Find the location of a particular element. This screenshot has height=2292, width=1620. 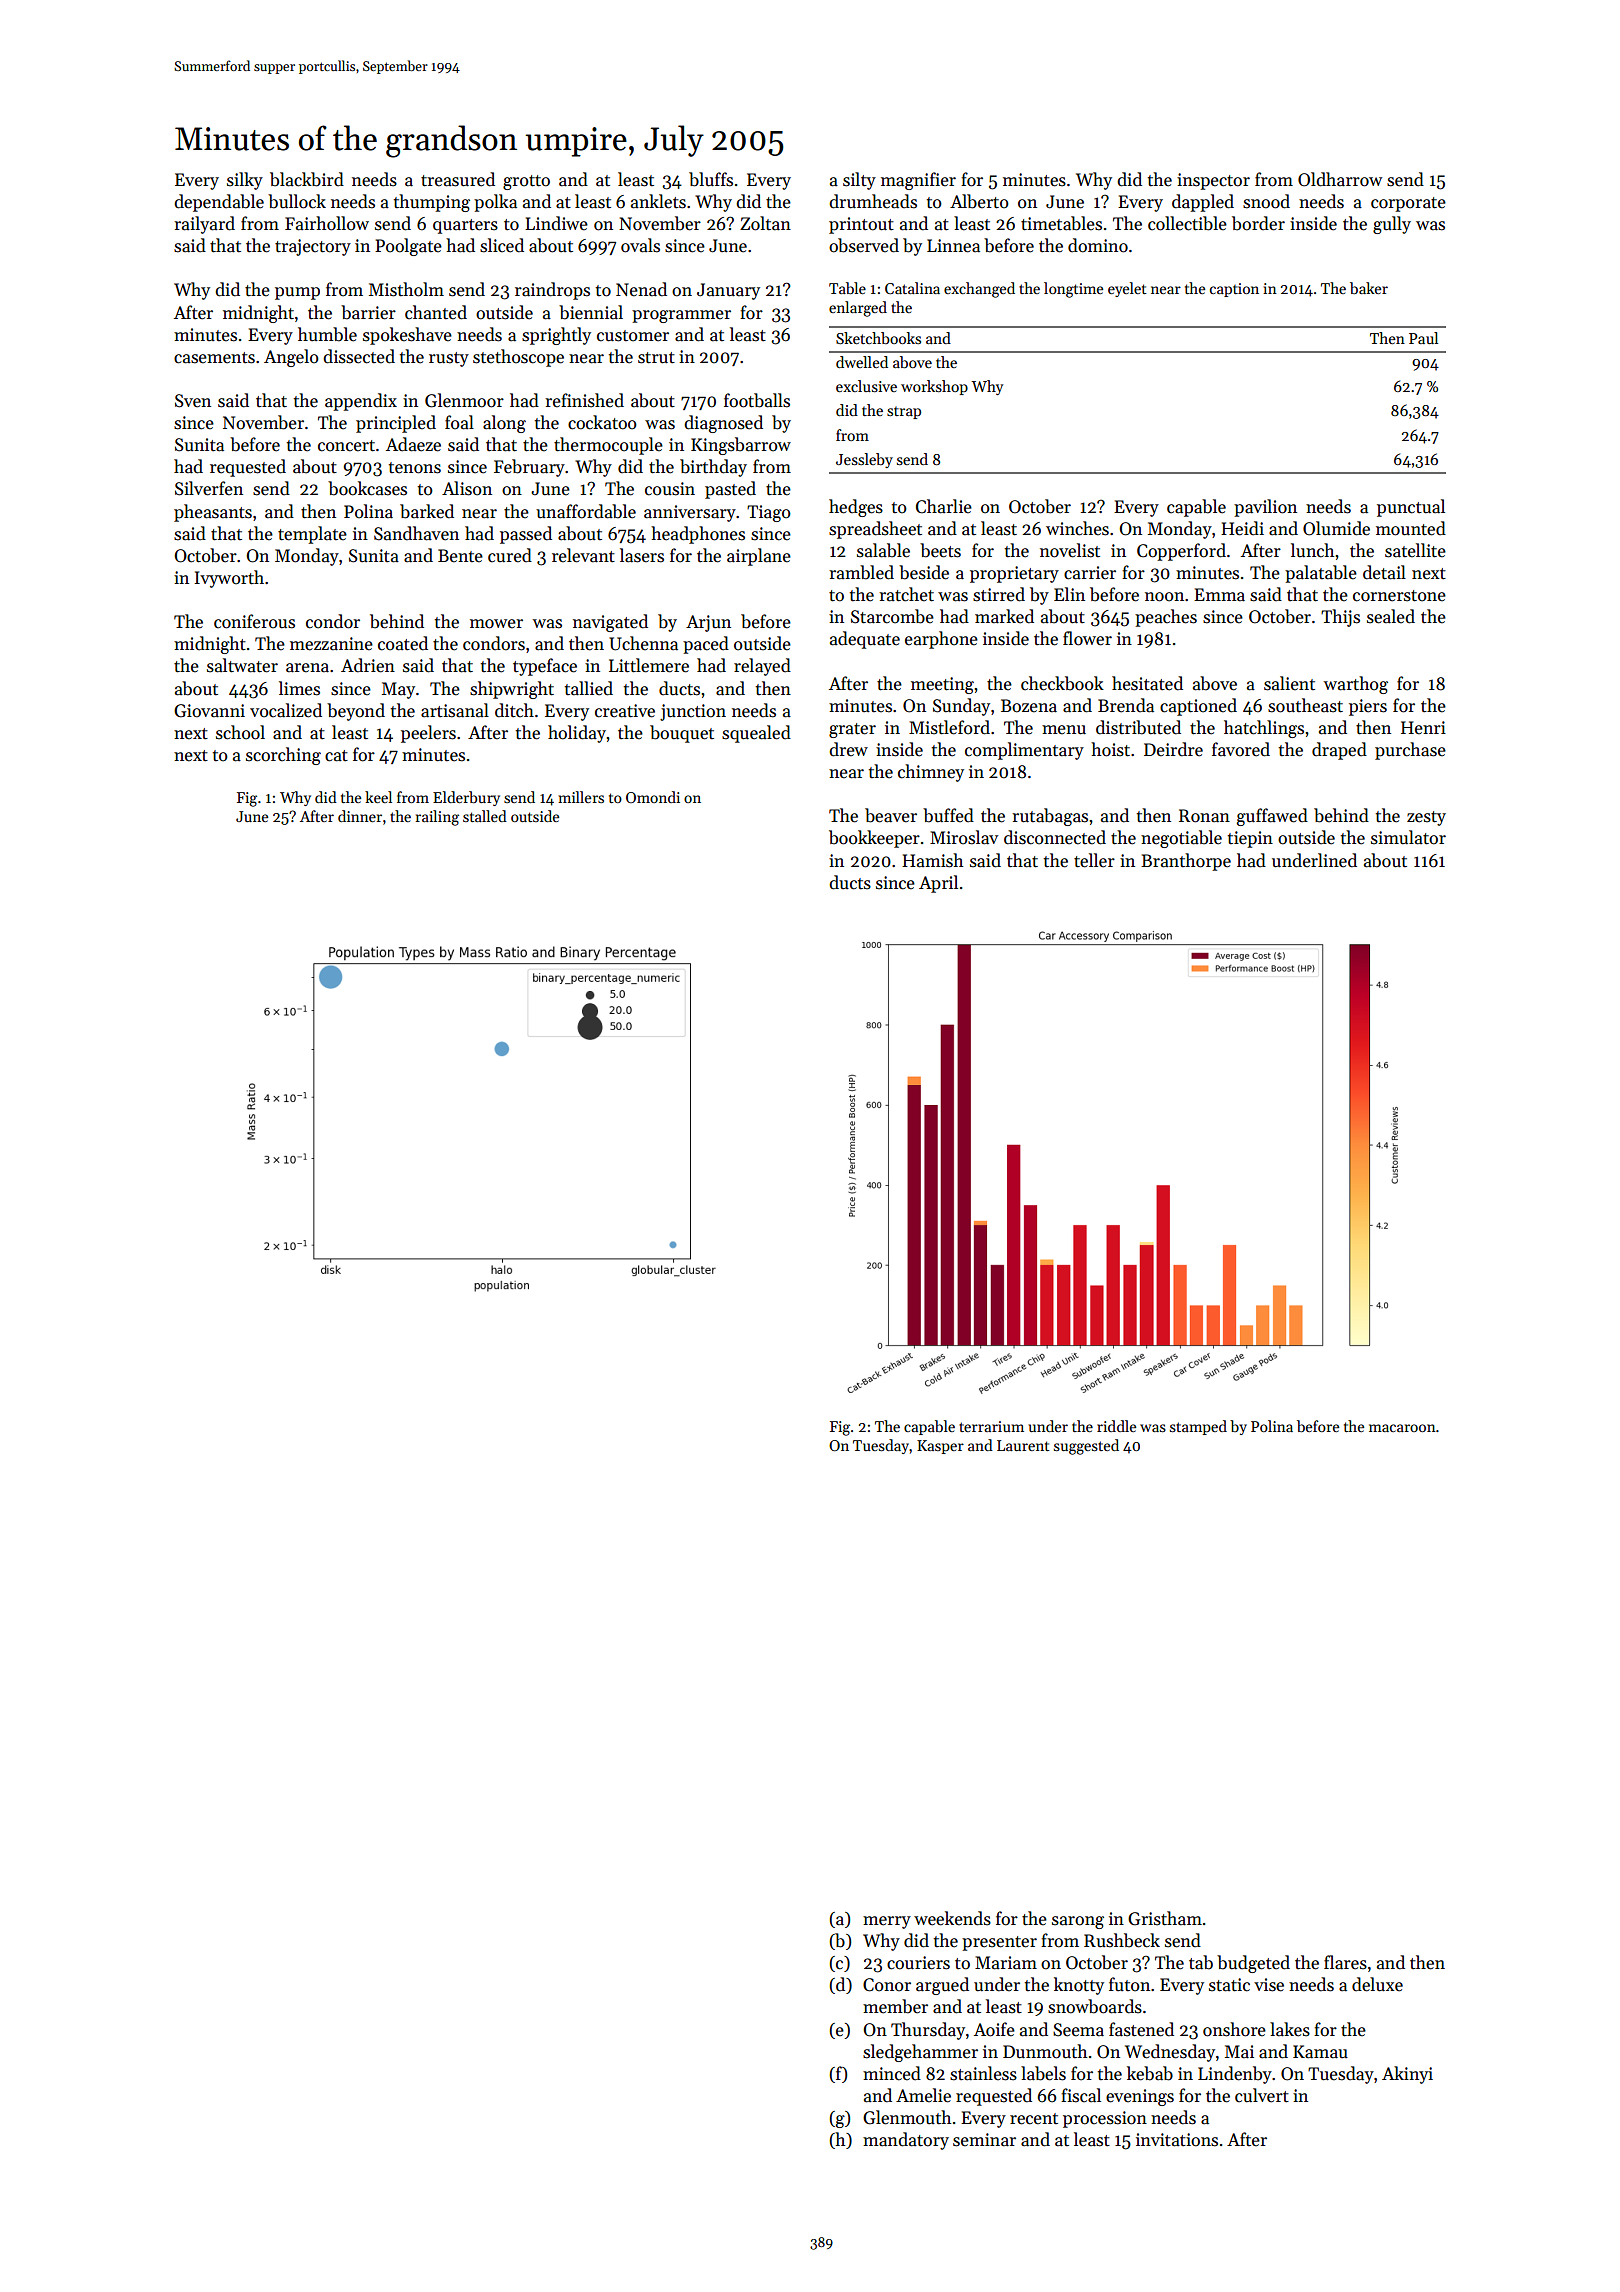

terrarium is located at coordinates (991, 1426).
